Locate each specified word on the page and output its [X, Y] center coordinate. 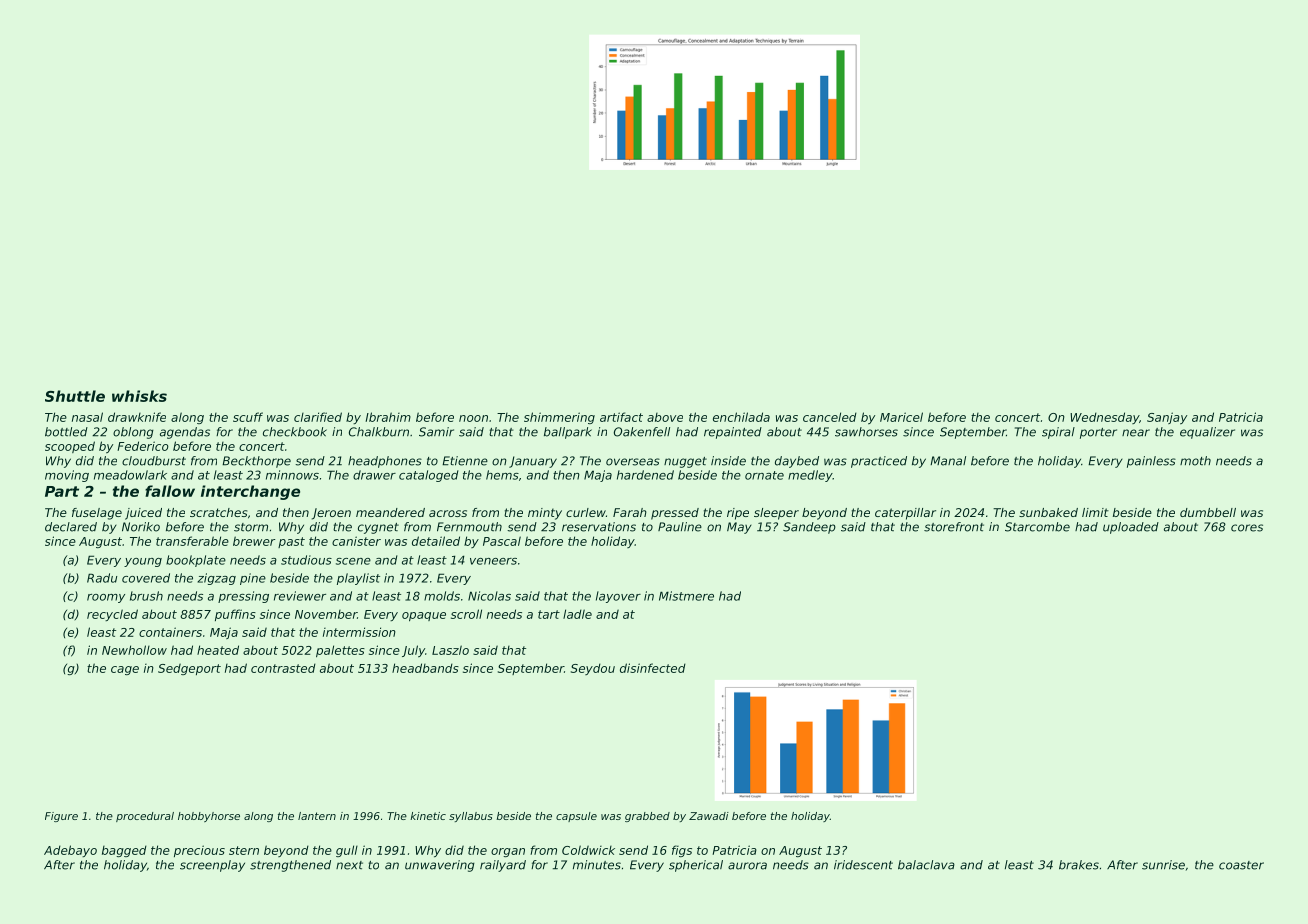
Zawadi [709, 816]
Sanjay [1167, 418]
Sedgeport [189, 669]
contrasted [283, 668]
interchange [250, 492]
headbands [425, 668]
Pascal [502, 541]
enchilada [741, 417]
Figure [61, 817]
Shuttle [75, 396]
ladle [577, 614]
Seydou [593, 669]
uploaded [1131, 528]
